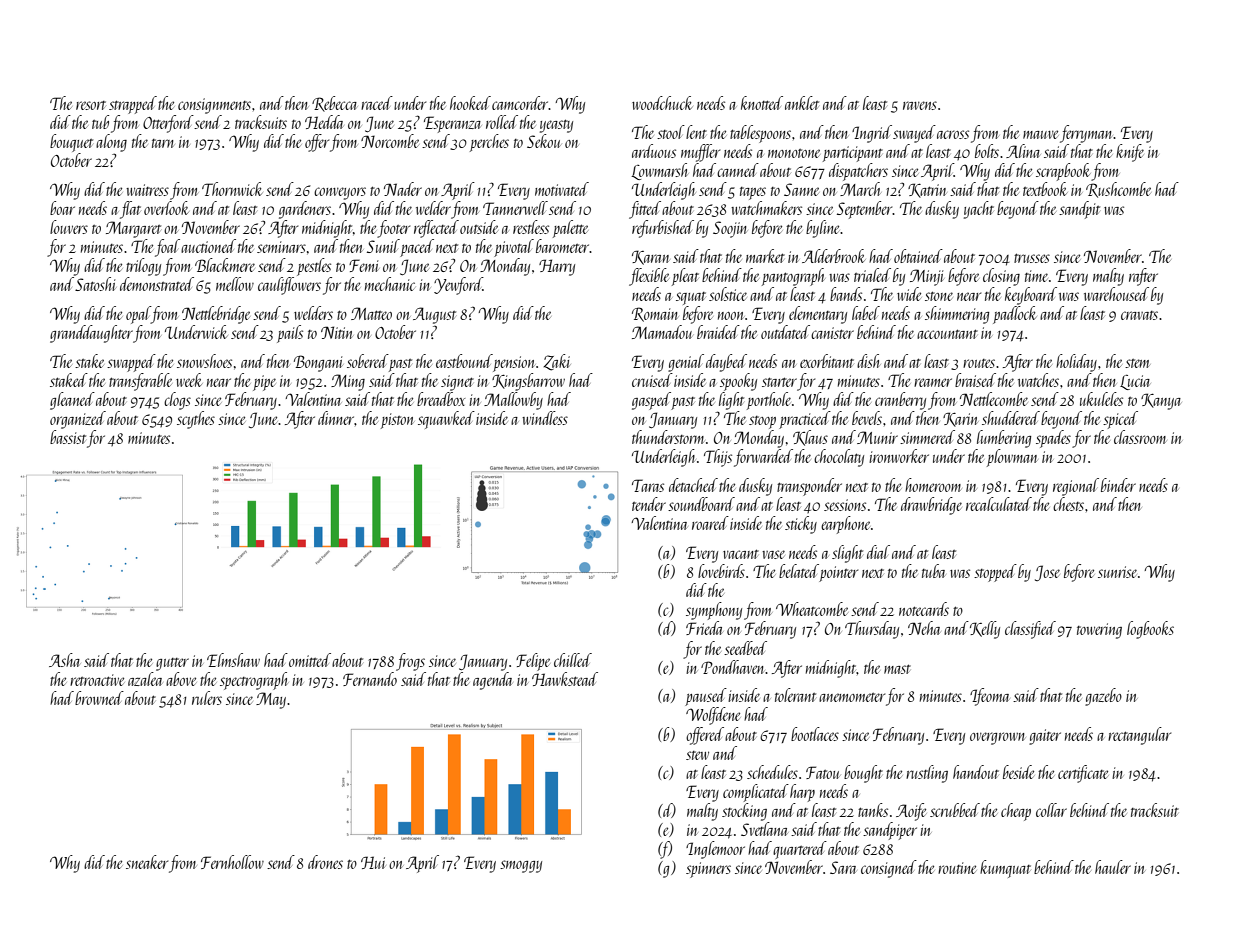 The width and height of the screenshot is (1233, 952). Describe the element at coordinates (1118, 190) in the screenshot. I see `Rushcombe` at that location.
